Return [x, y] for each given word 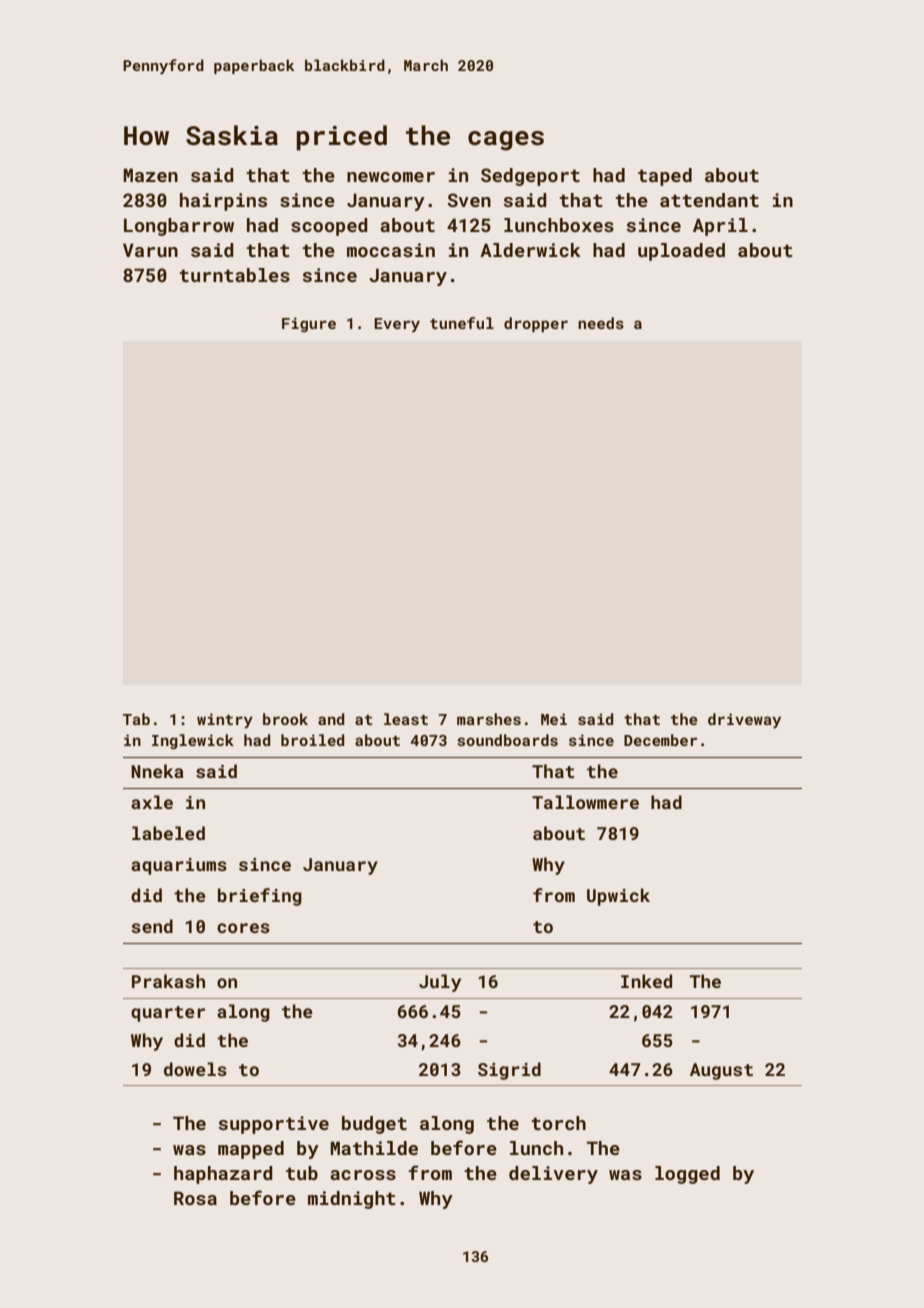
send [152, 926]
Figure [309, 324]
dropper [536, 324]
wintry [225, 721]
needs [601, 323]
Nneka [157, 771]
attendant [709, 200]
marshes [489, 719]
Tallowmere [585, 802]
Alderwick [530, 250]
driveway [744, 721]
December [660, 740]
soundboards [507, 740]
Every [397, 325]
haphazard [223, 1175]
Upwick [618, 897]
